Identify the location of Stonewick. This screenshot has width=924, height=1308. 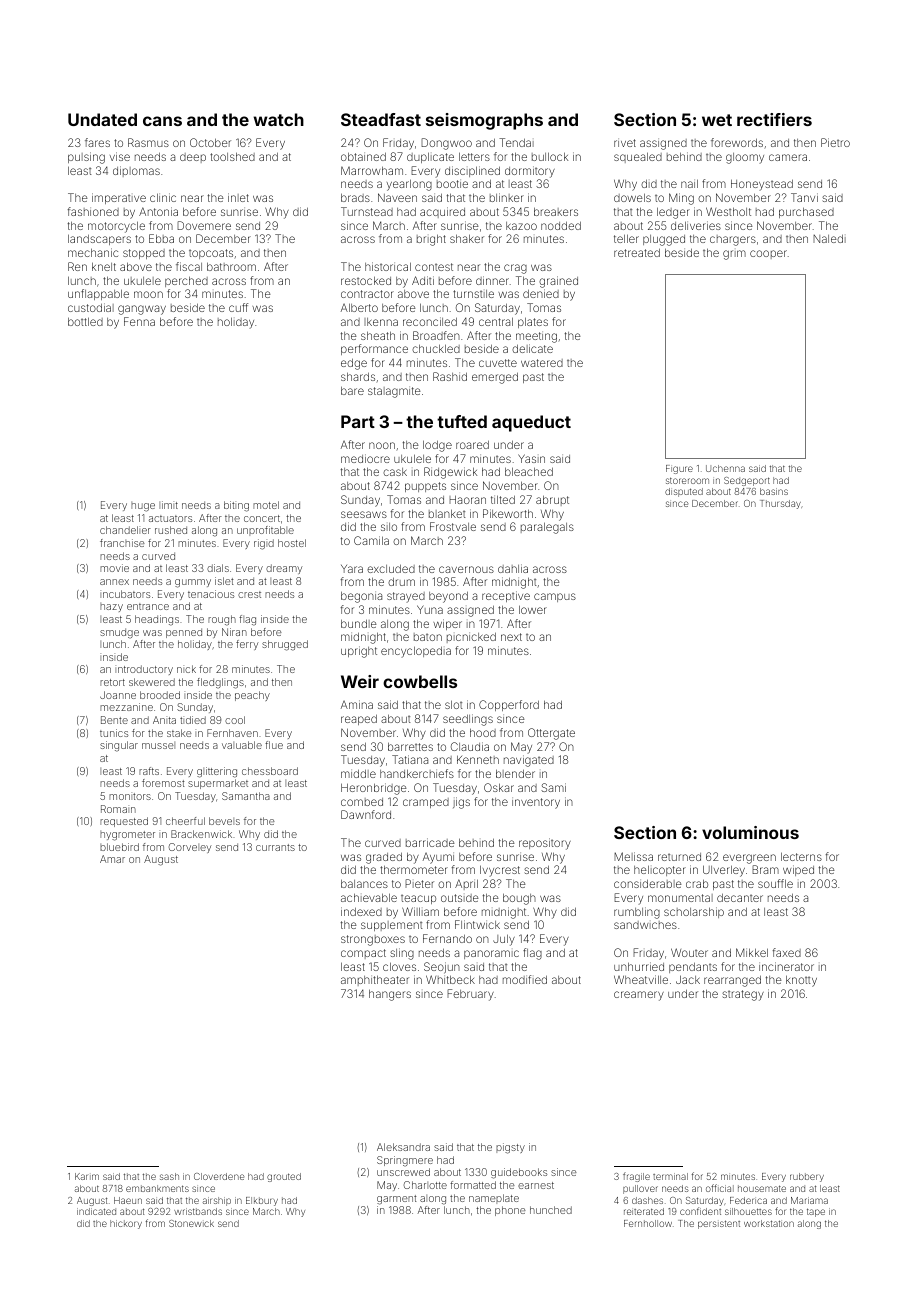
(191, 1223).
